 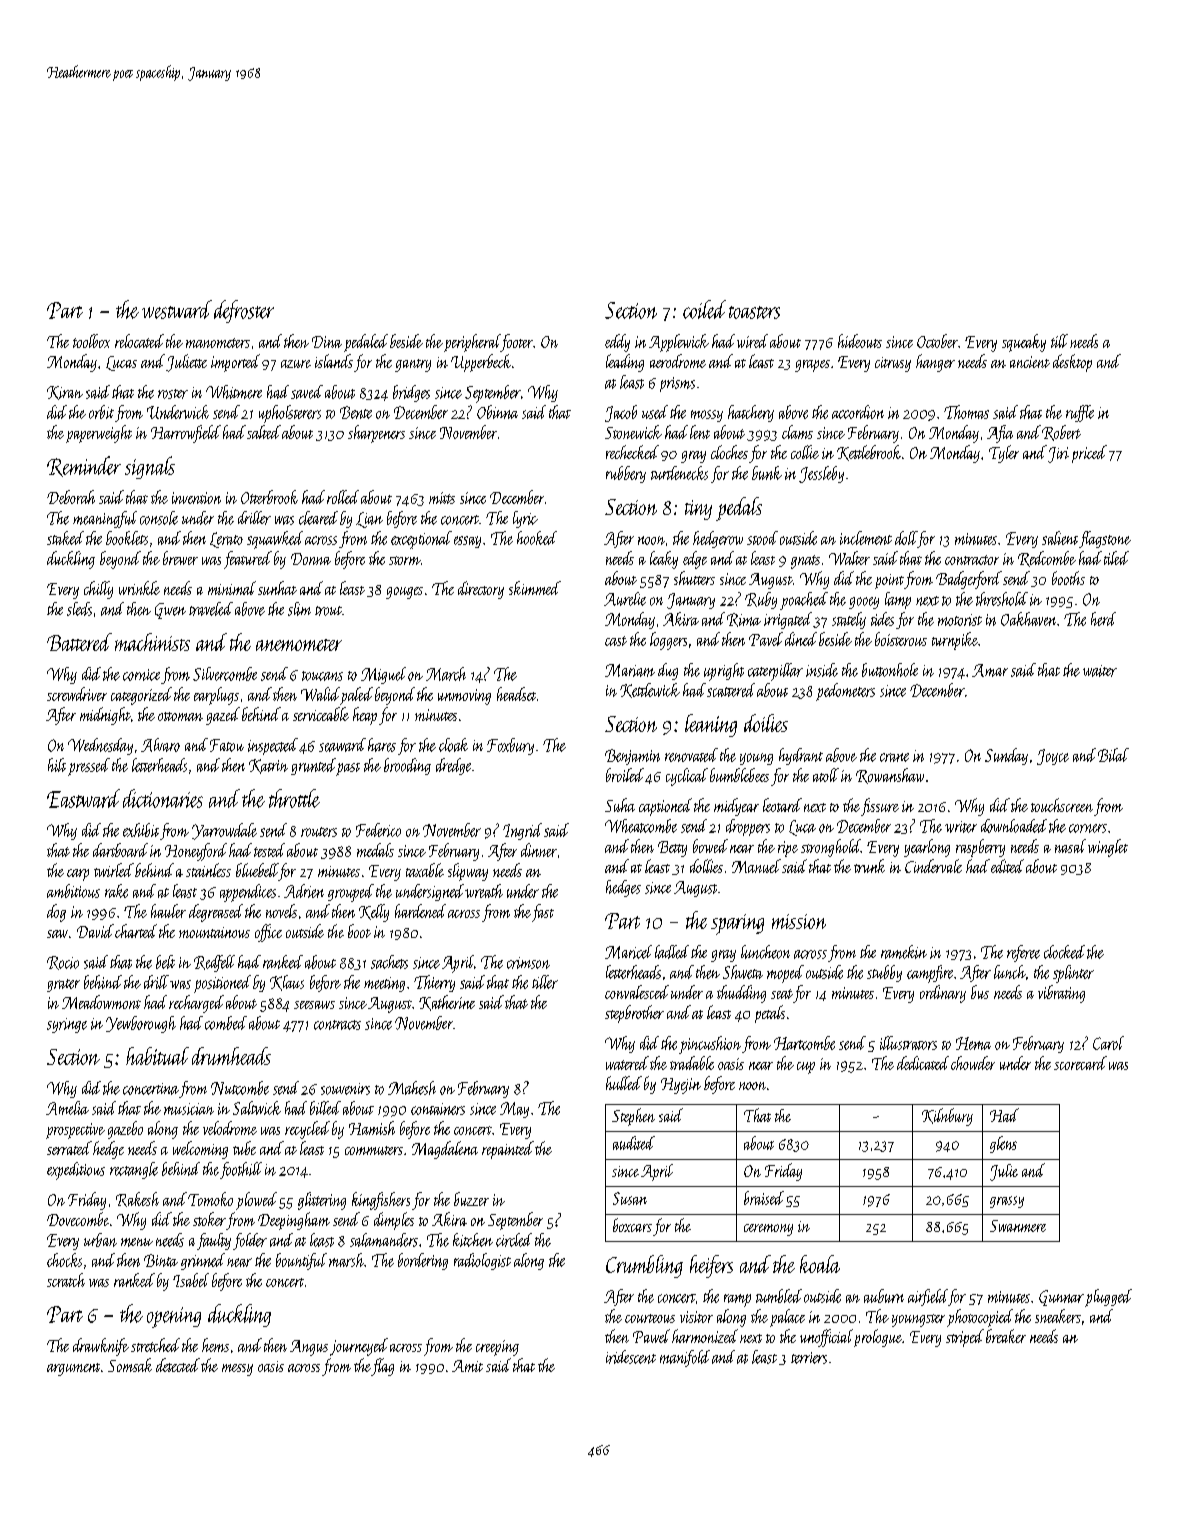 What do you see at coordinates (966, 412) in the screenshot?
I see `Thomas` at bounding box center [966, 412].
